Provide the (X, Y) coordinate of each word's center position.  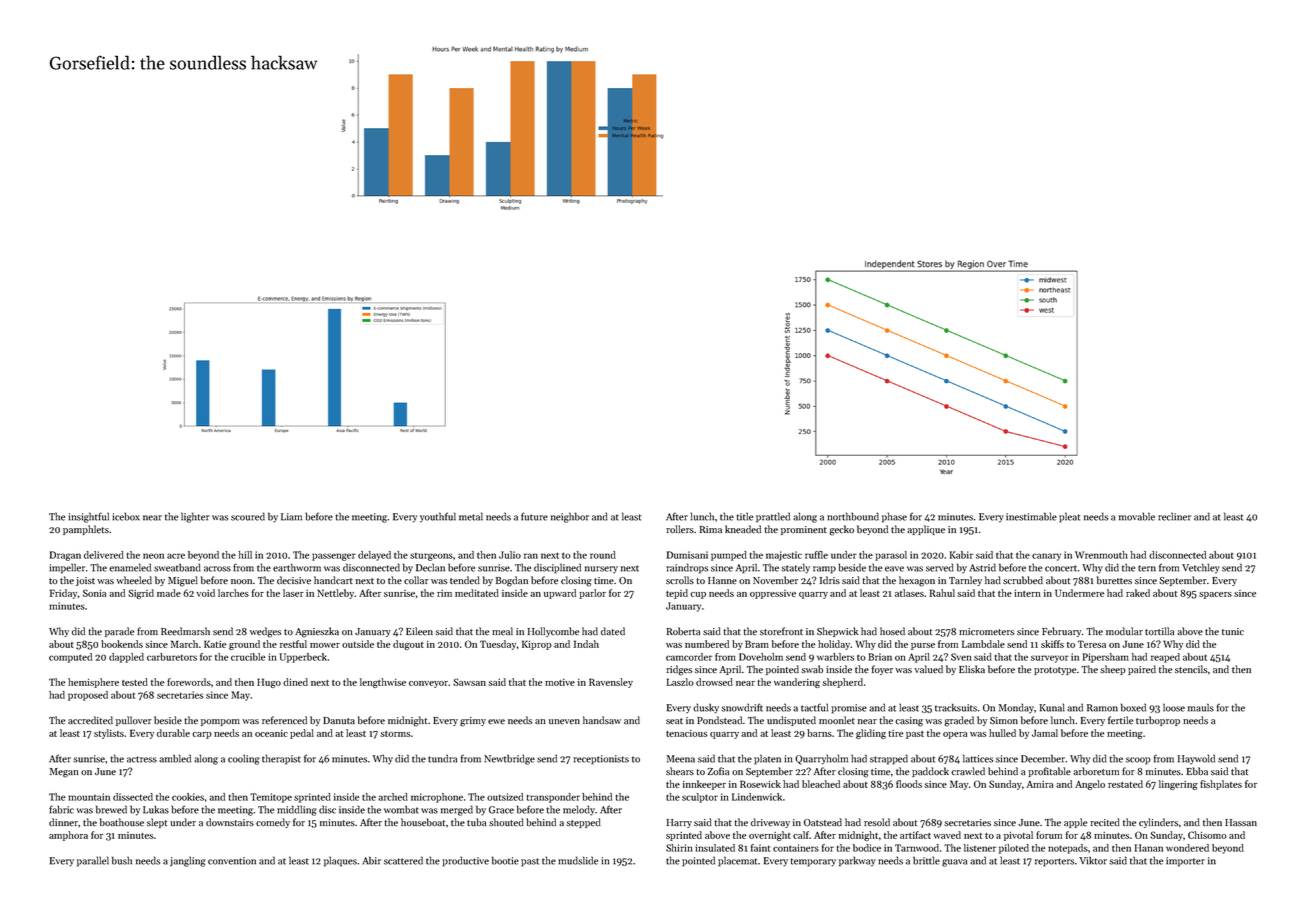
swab (812, 669)
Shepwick (837, 632)
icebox (126, 516)
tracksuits (956, 707)
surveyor (1050, 659)
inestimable (1031, 516)
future (534, 516)
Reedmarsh (185, 631)
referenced (284, 720)
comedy (273, 823)
